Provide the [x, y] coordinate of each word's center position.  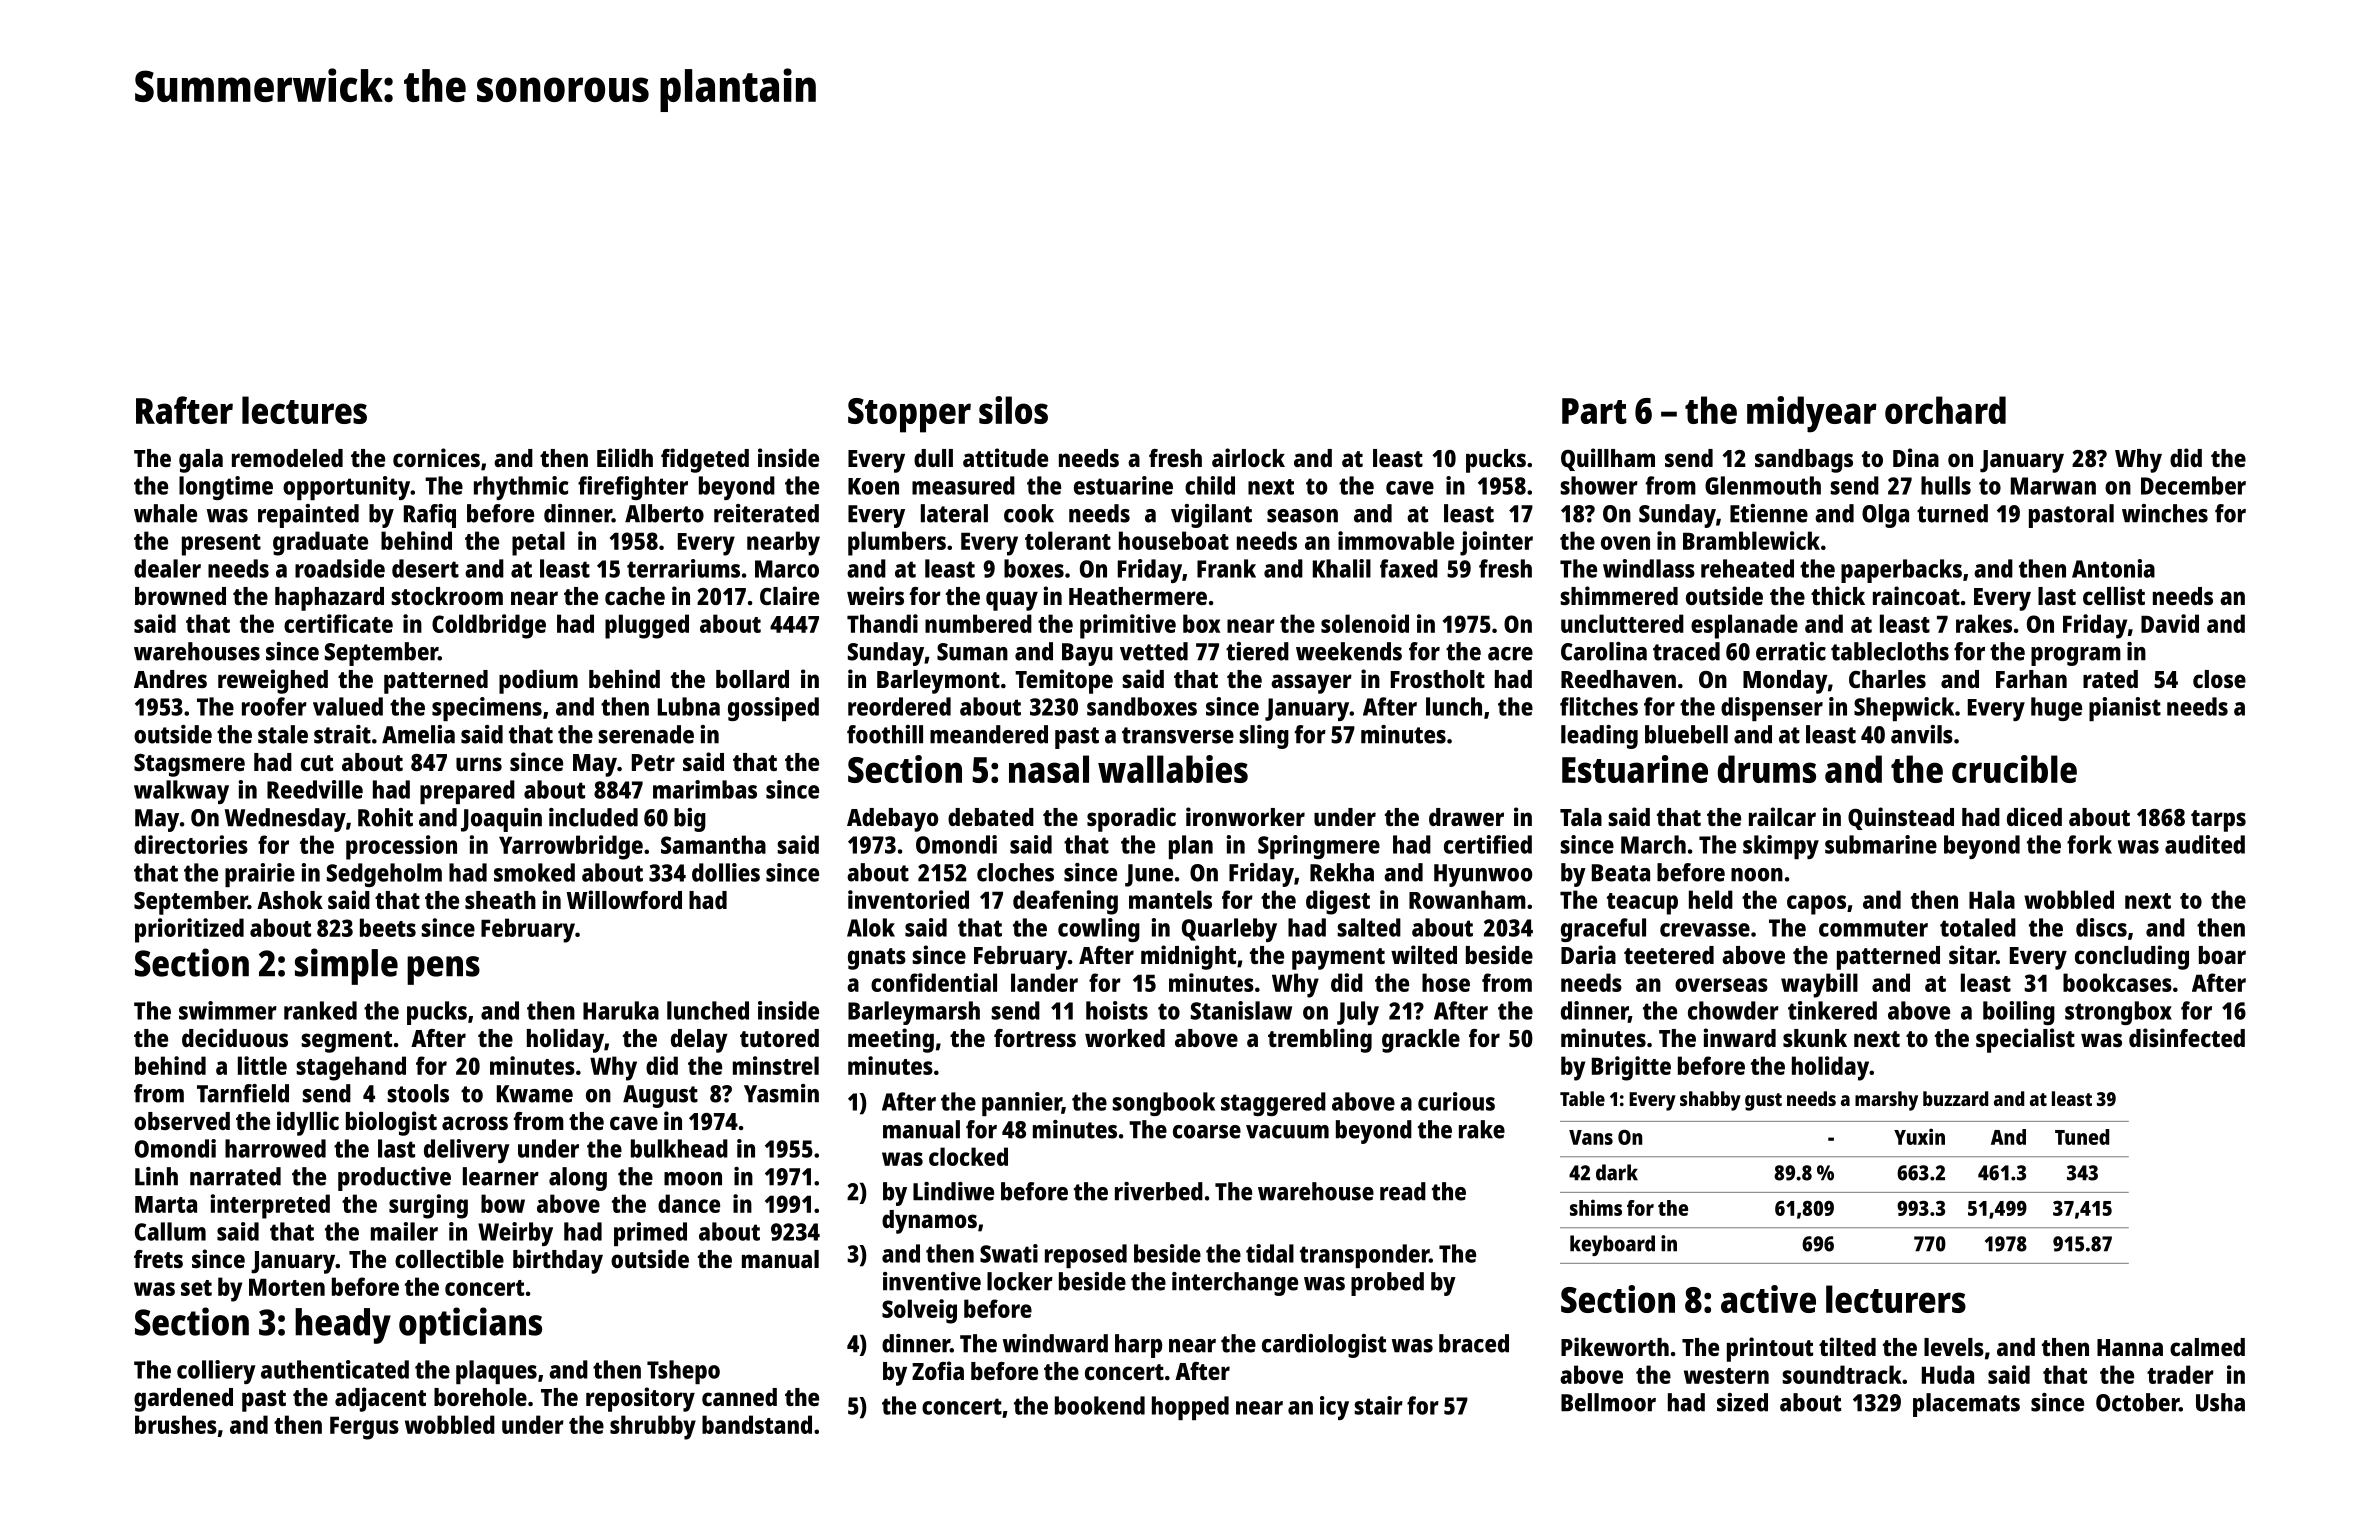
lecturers [1896, 1299]
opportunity [346, 488]
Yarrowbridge [571, 847]
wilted [1424, 954]
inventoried [908, 899]
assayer [1311, 684]
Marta [166, 1204]
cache [635, 596]
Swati [1009, 1253]
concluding [2132, 957]
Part [1594, 411]
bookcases [2117, 982]
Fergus [364, 1428]
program [2076, 656]
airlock [1248, 457]
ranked [320, 1010]
